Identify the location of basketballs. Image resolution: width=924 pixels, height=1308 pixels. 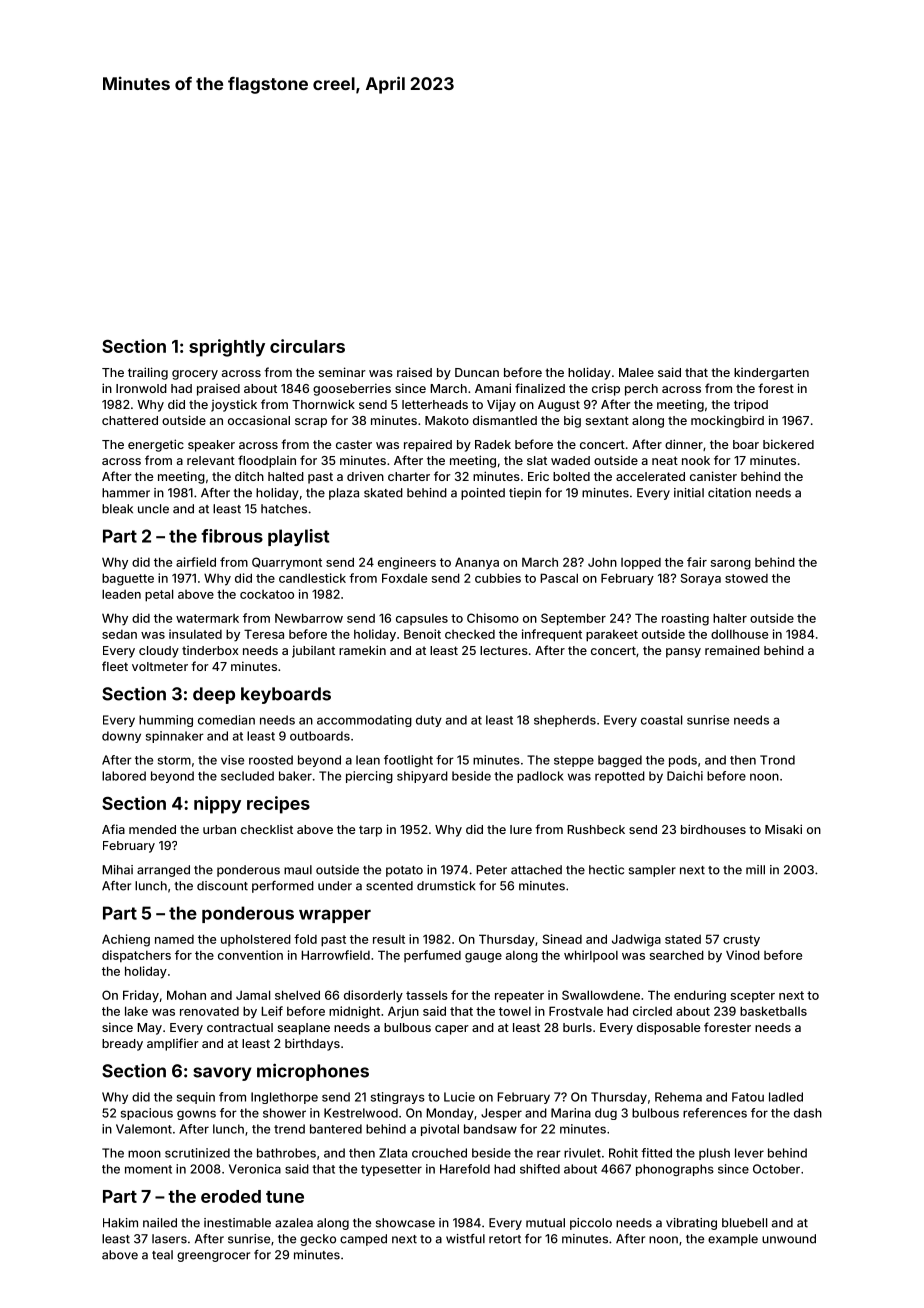
(773, 1011).
